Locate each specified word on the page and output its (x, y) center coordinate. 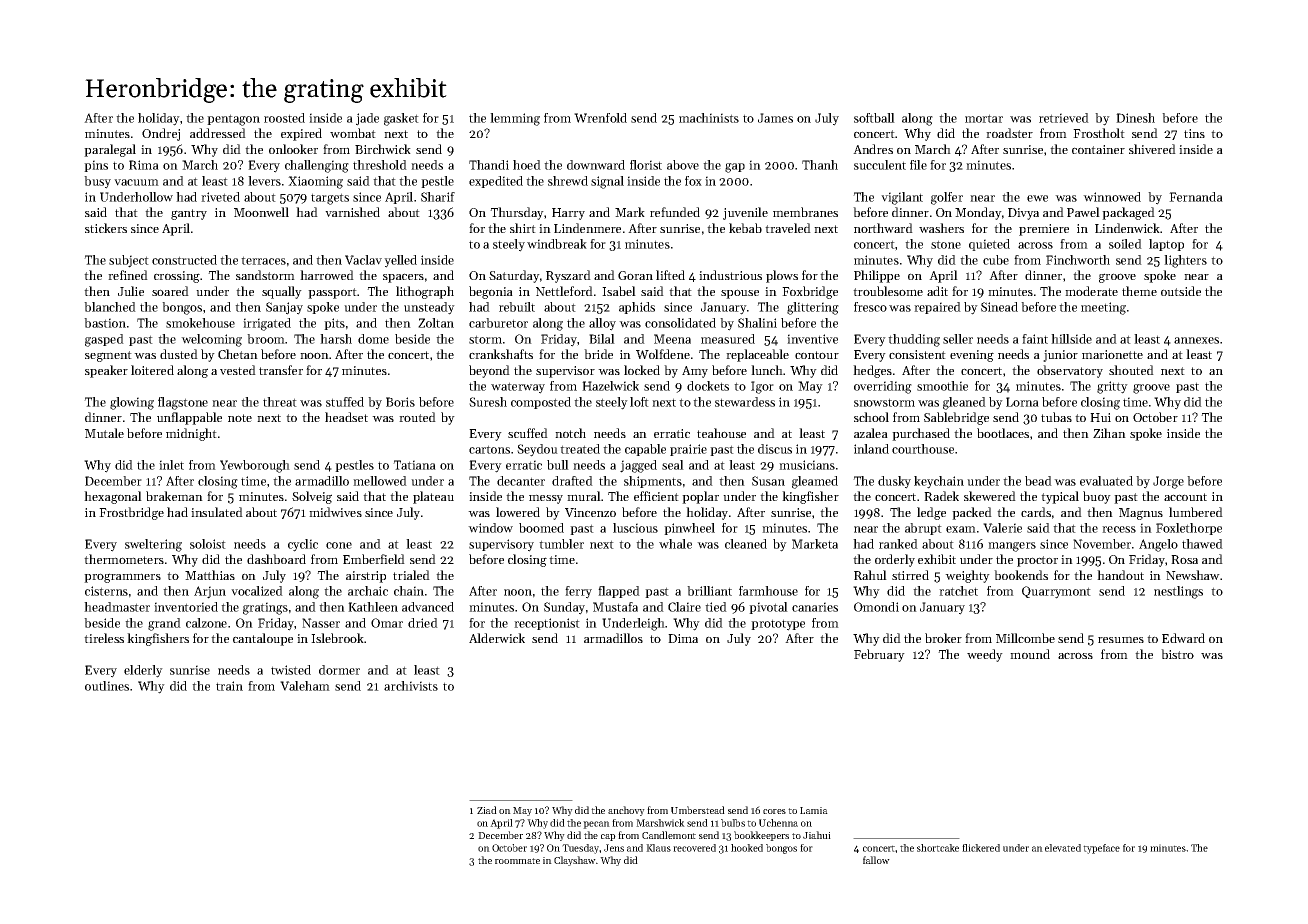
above (683, 165)
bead (1038, 481)
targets (330, 199)
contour (817, 355)
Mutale (104, 433)
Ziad (487, 810)
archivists (411, 686)
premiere (1044, 230)
